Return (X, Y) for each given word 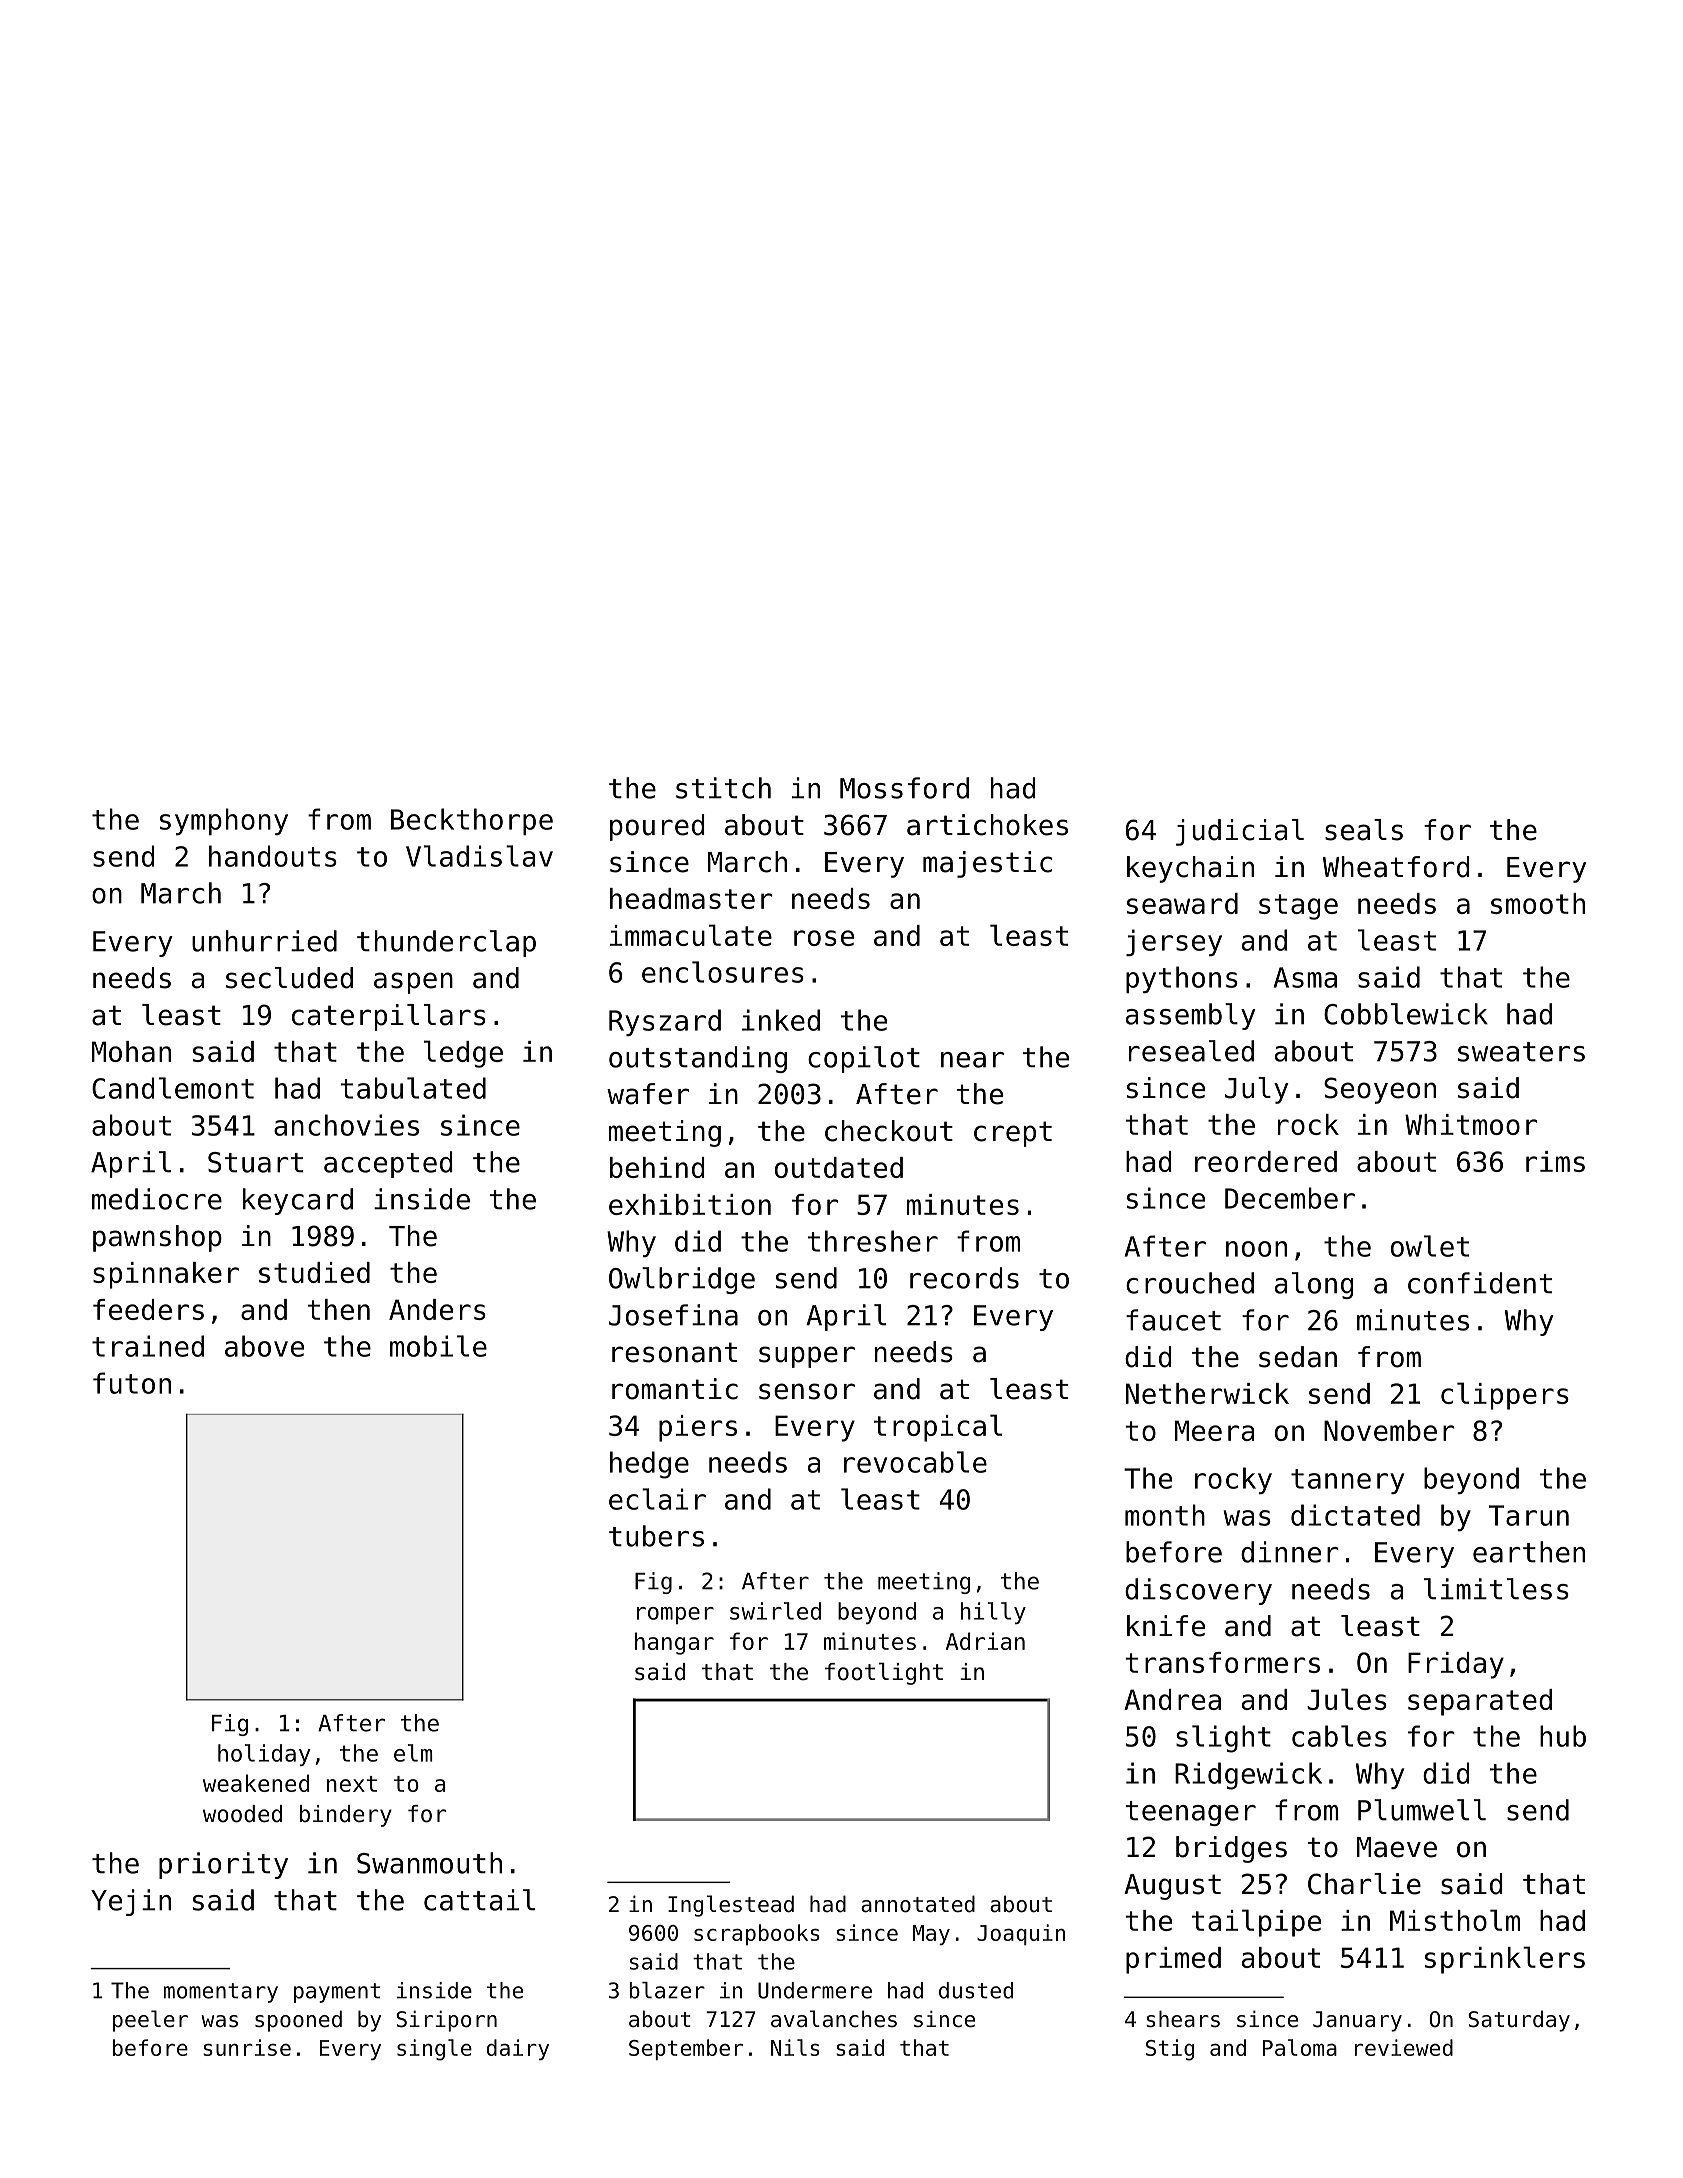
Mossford (904, 788)
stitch (723, 788)
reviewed (1404, 2047)
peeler (150, 2021)
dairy (518, 2049)
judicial (1240, 832)
